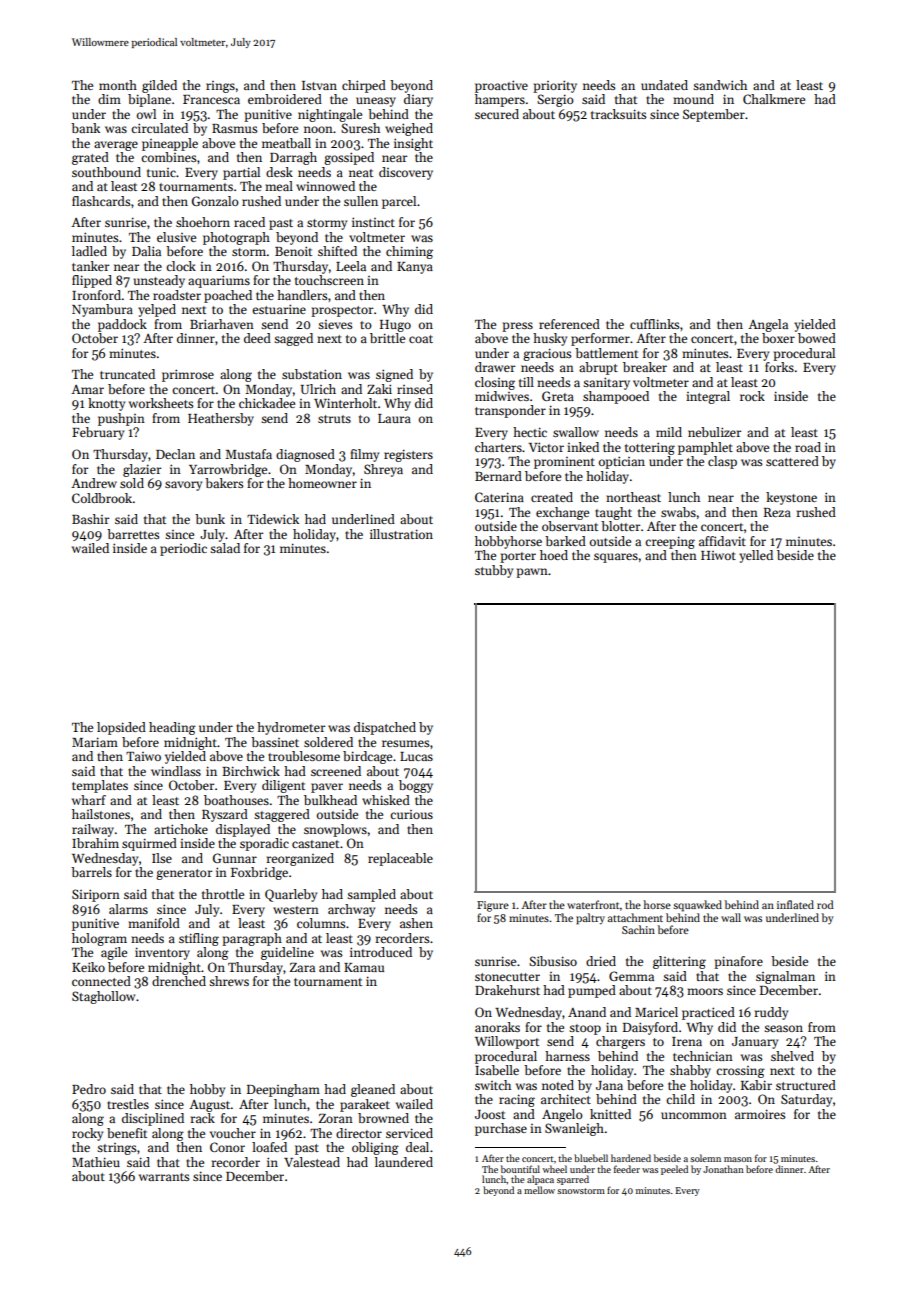 The width and height of the image is (908, 1316). I want to click on mellow, so click(539, 1190).
